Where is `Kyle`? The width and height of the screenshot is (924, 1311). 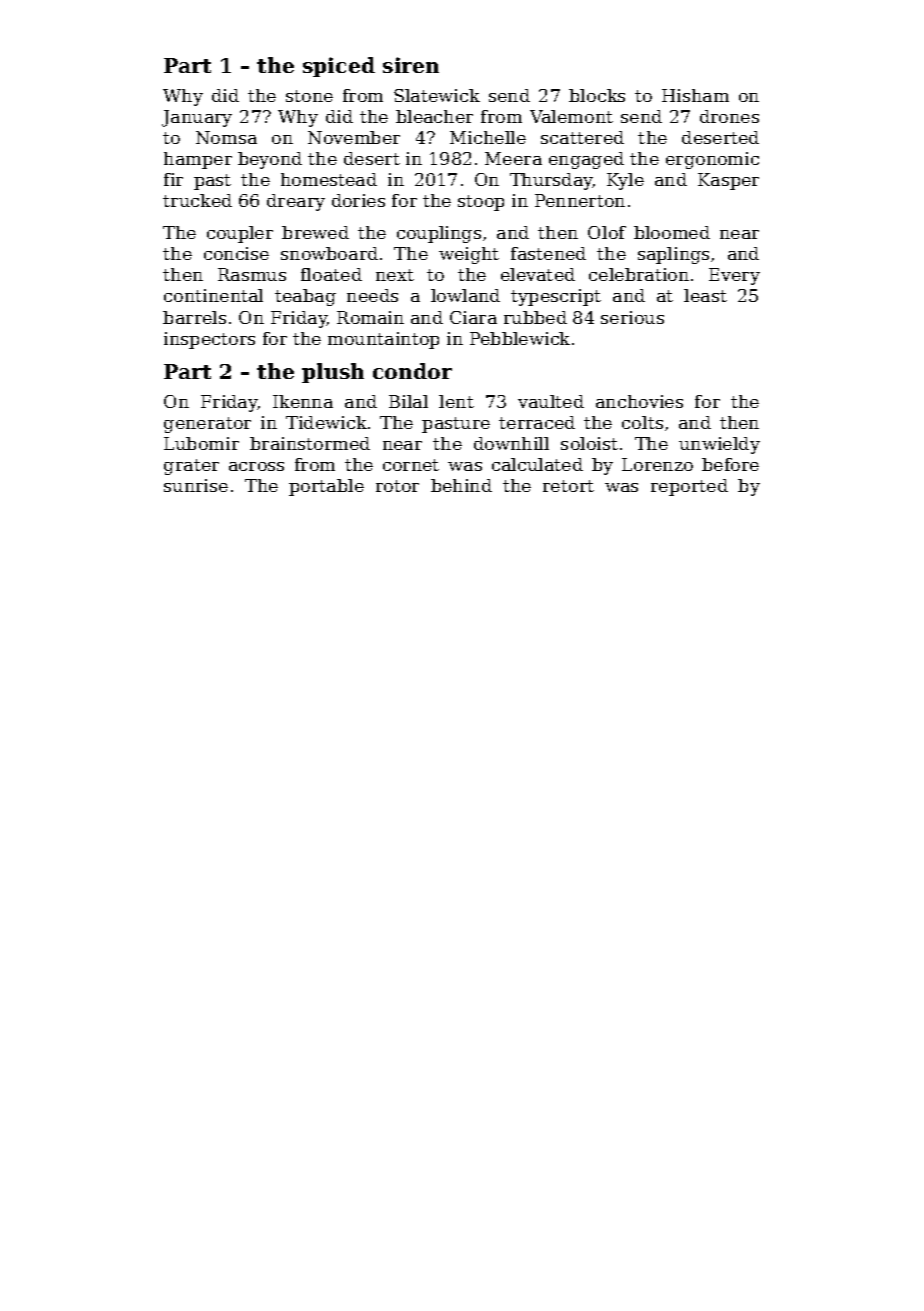
Kyle is located at coordinates (625, 181).
